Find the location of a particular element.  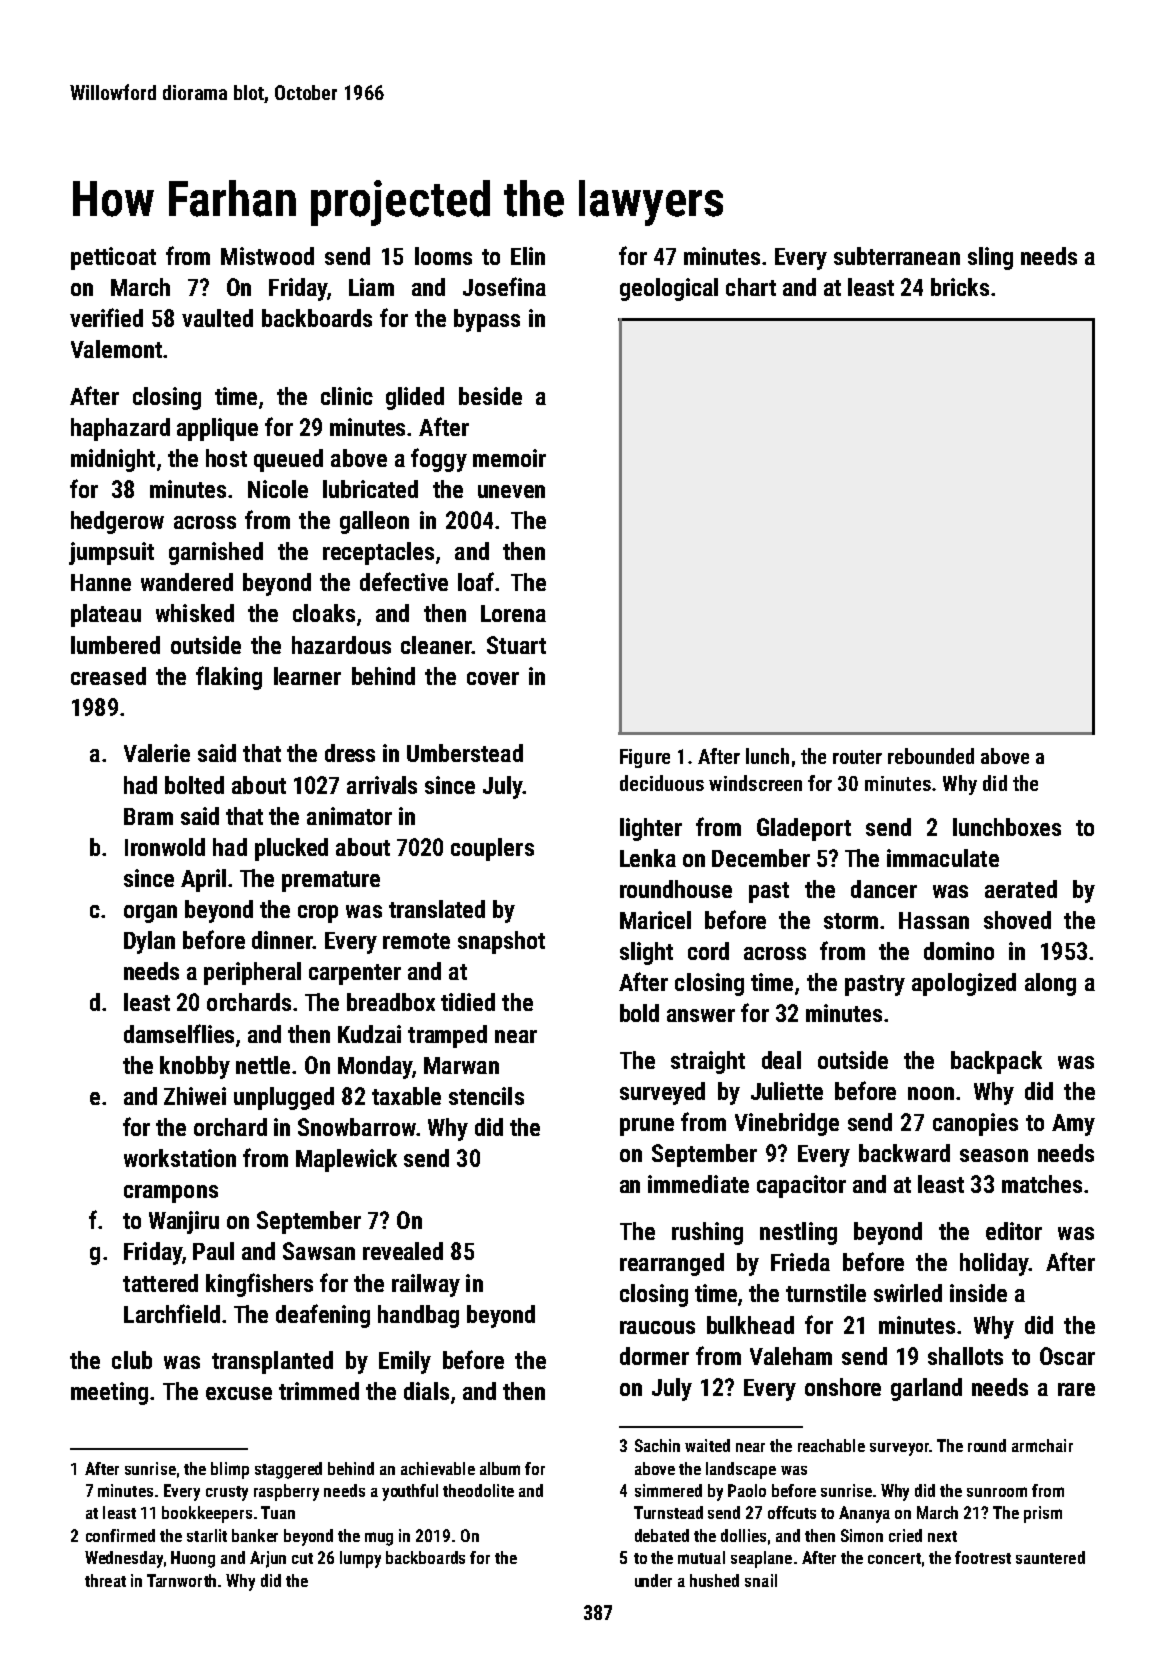

petticoat is located at coordinates (113, 258).
